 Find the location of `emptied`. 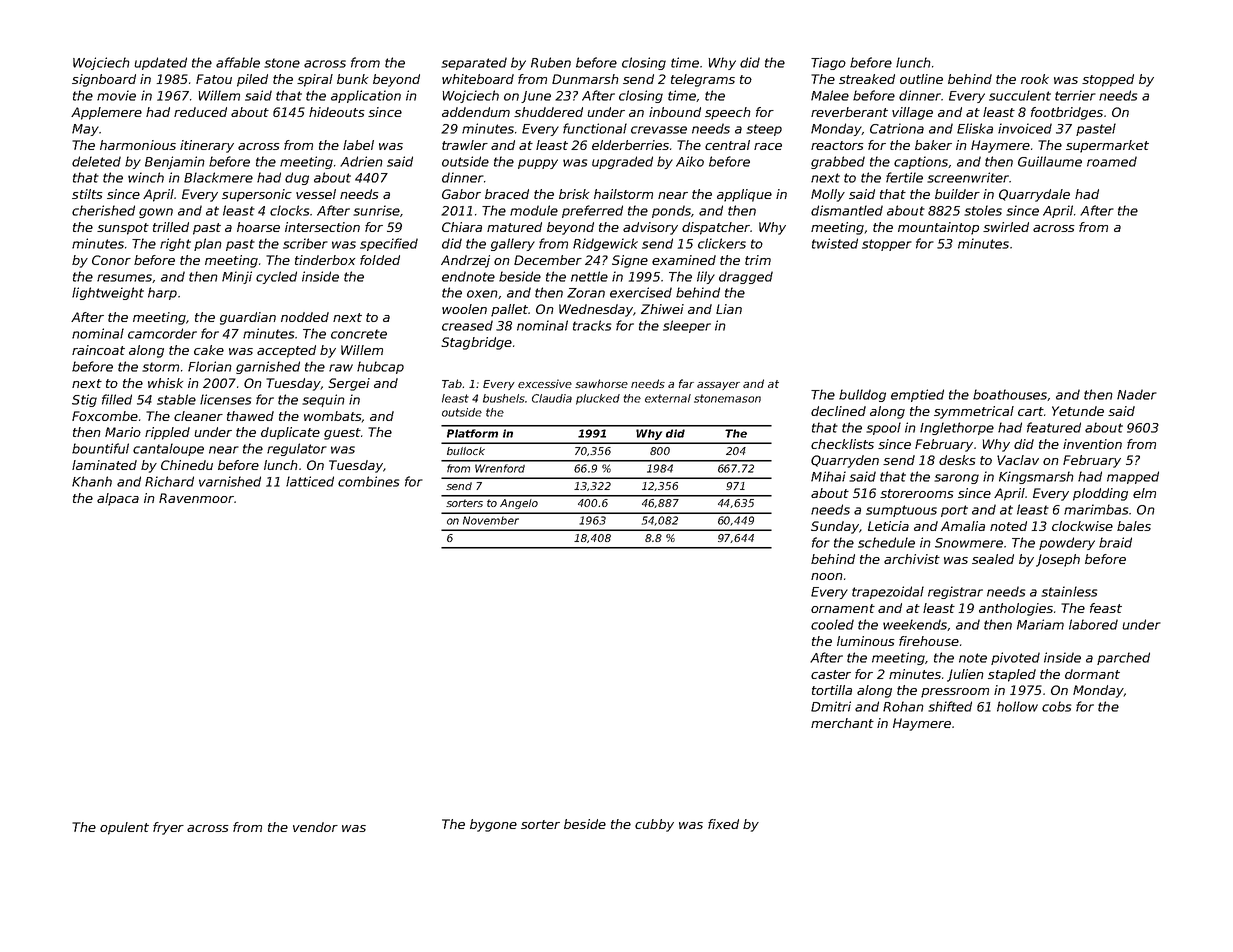

emptied is located at coordinates (917, 395).
